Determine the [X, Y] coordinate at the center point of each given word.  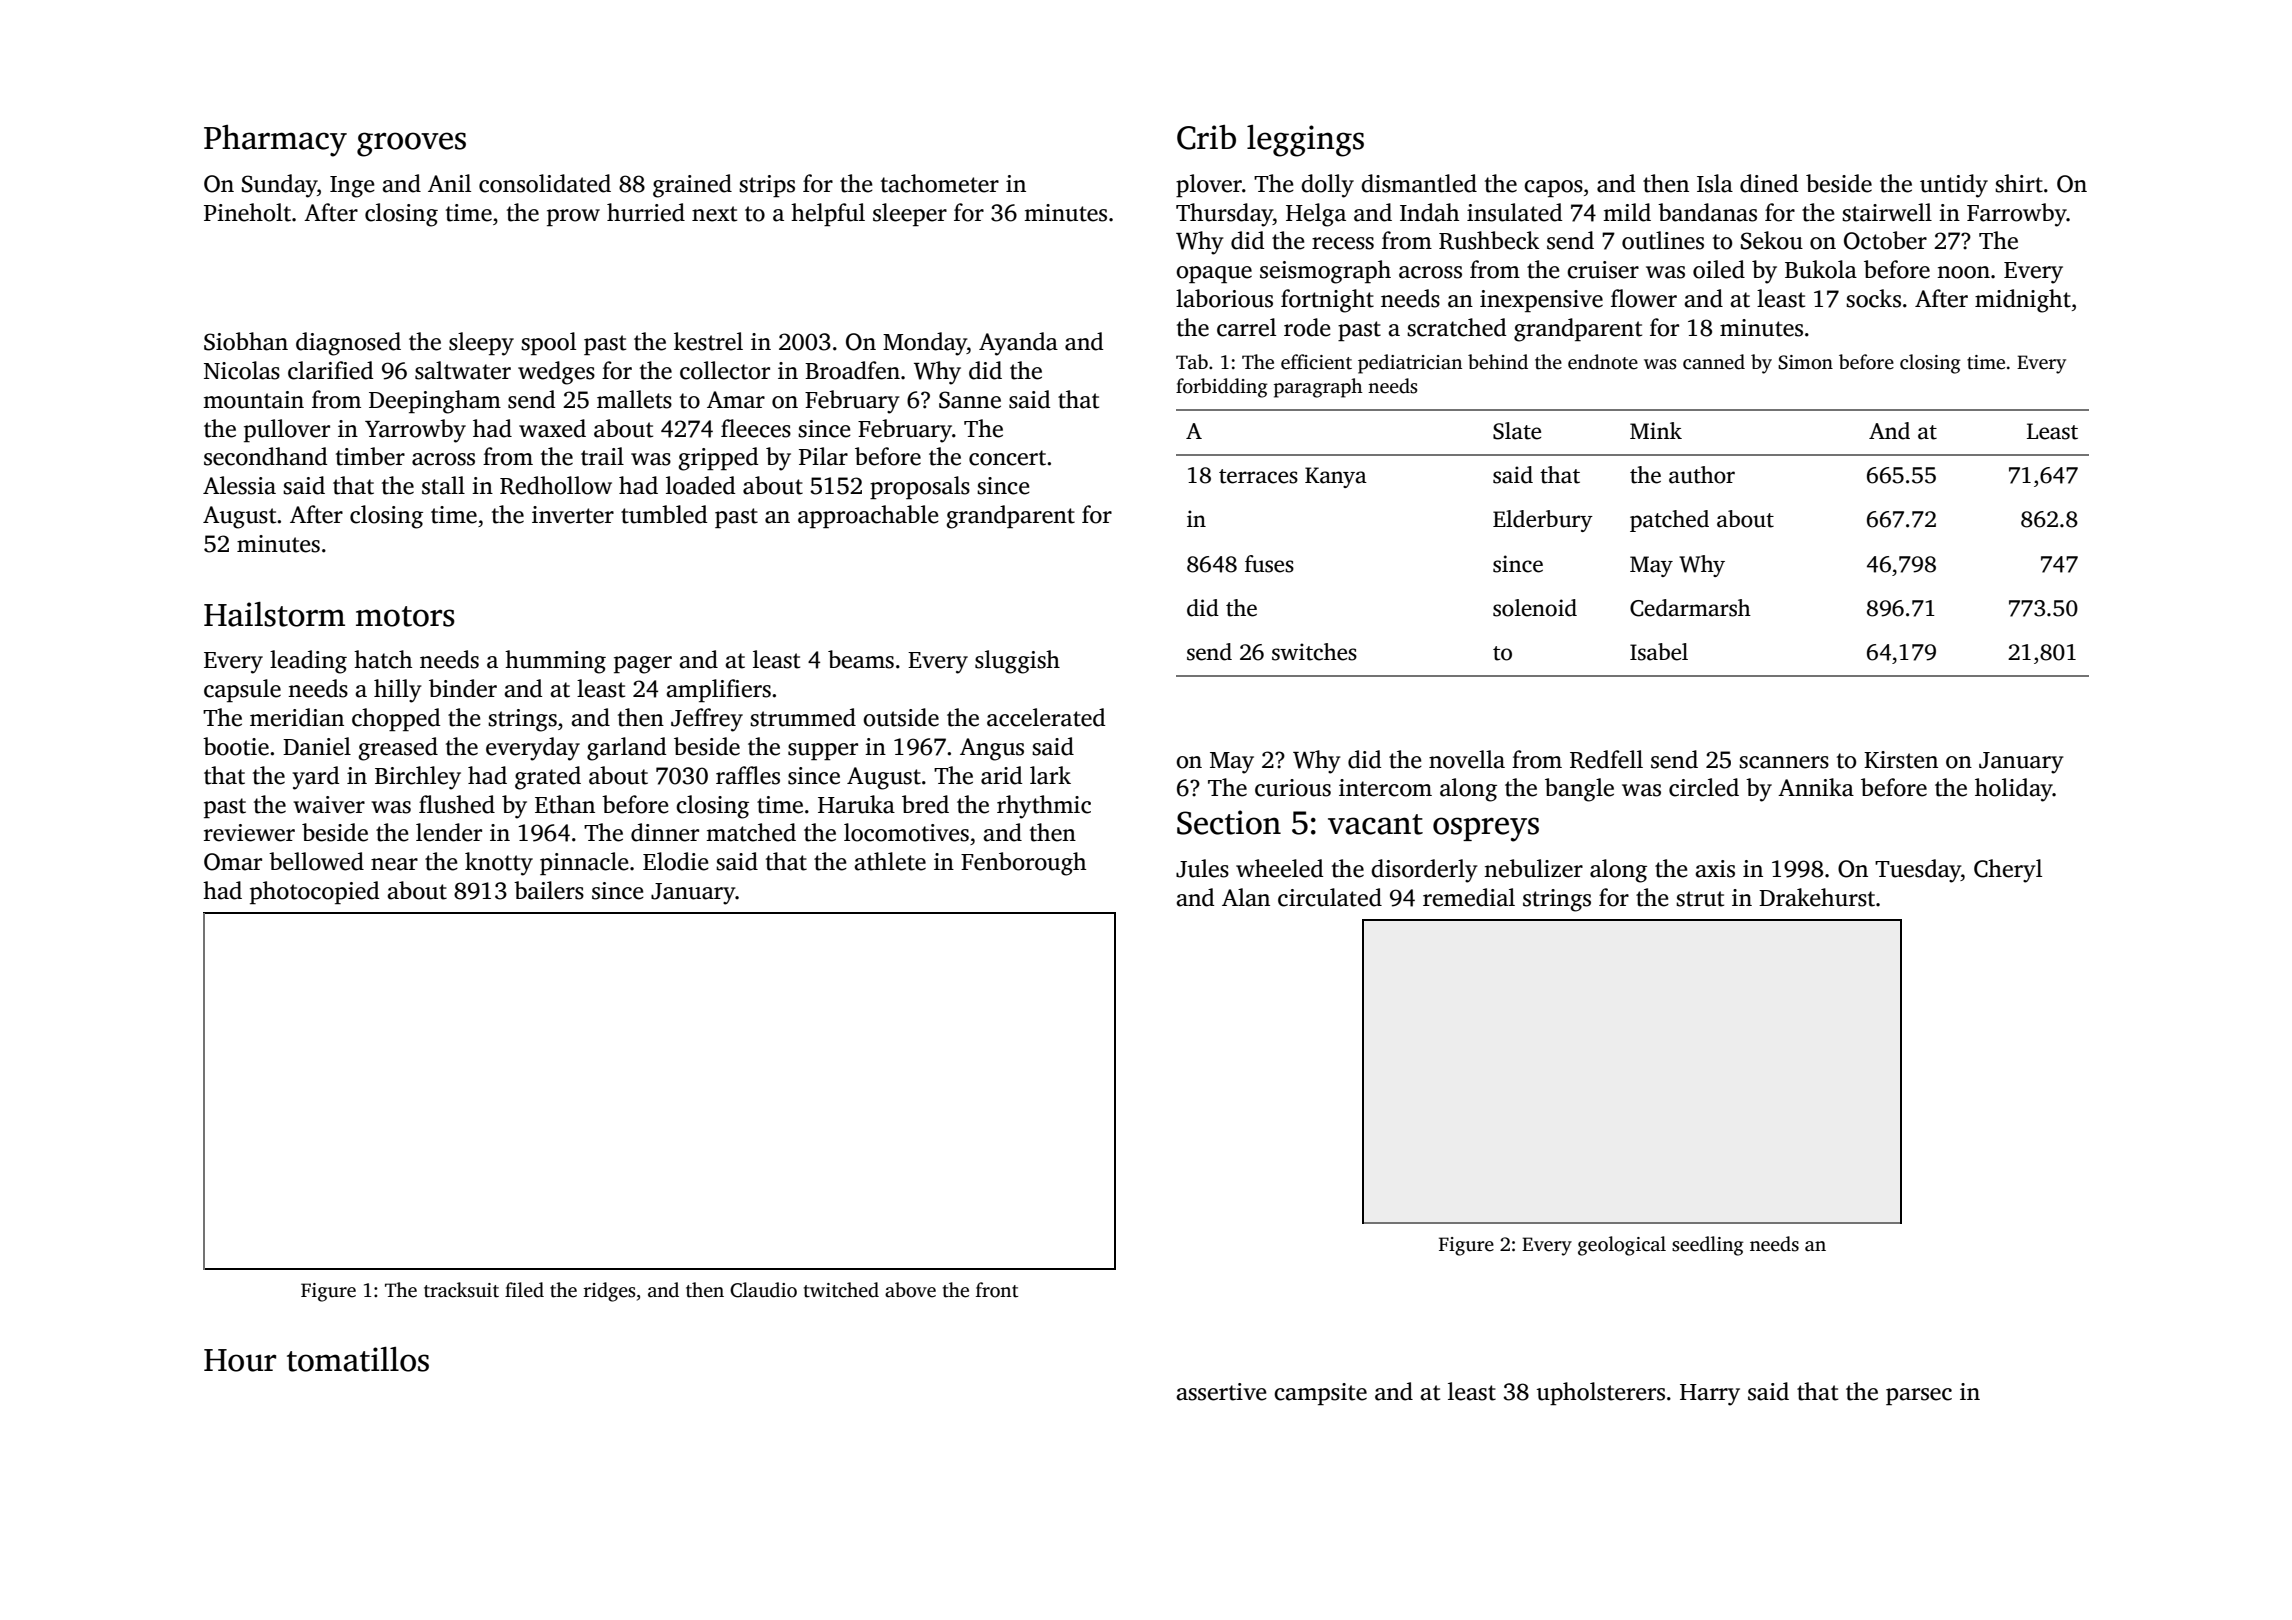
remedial [1469, 897]
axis [1715, 869]
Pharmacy [275, 141]
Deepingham [435, 402]
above [910, 1290]
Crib [1206, 137]
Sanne [970, 400]
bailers [549, 890]
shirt [2019, 183]
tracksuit [461, 1290]
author [1702, 475]
